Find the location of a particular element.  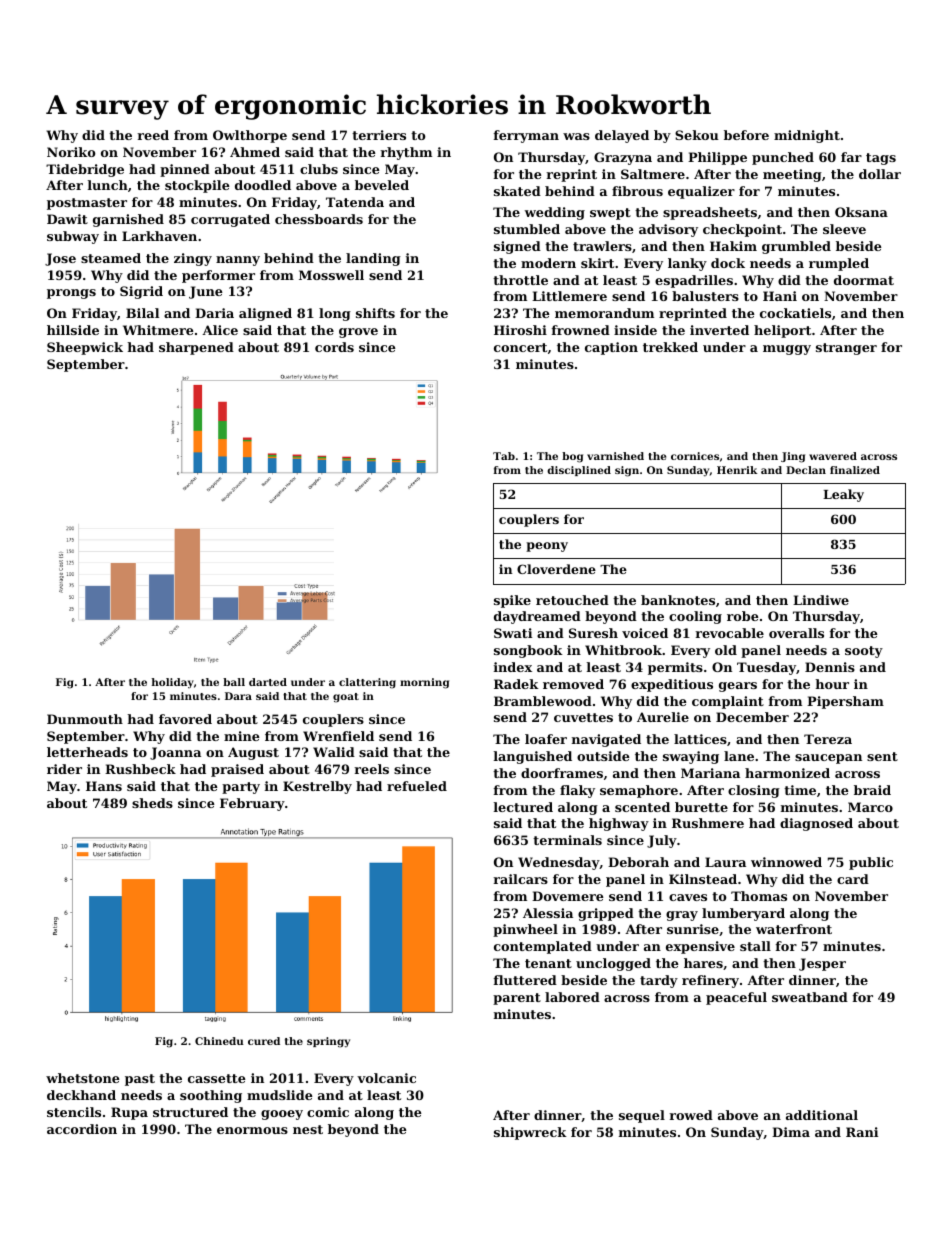

ferryman is located at coordinates (526, 136).
